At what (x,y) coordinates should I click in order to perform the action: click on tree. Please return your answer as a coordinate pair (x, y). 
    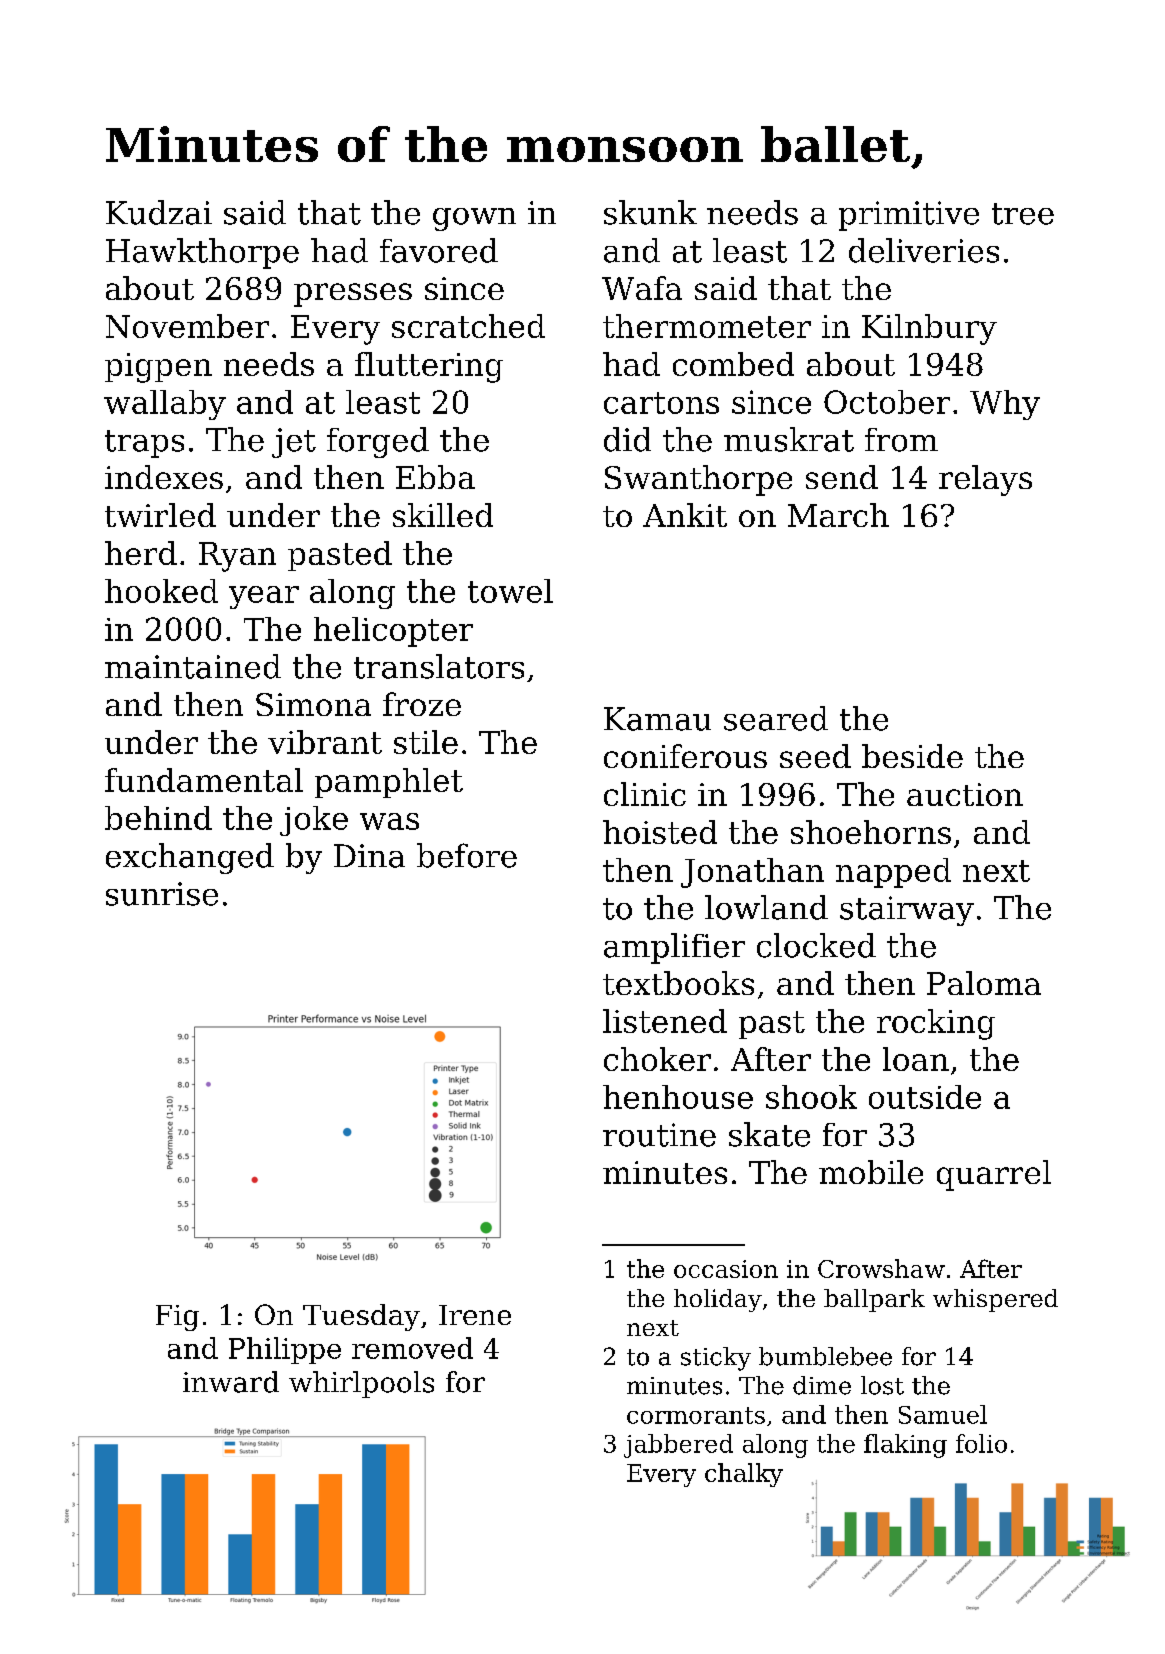
    Looking at the image, I should click on (1023, 214).
